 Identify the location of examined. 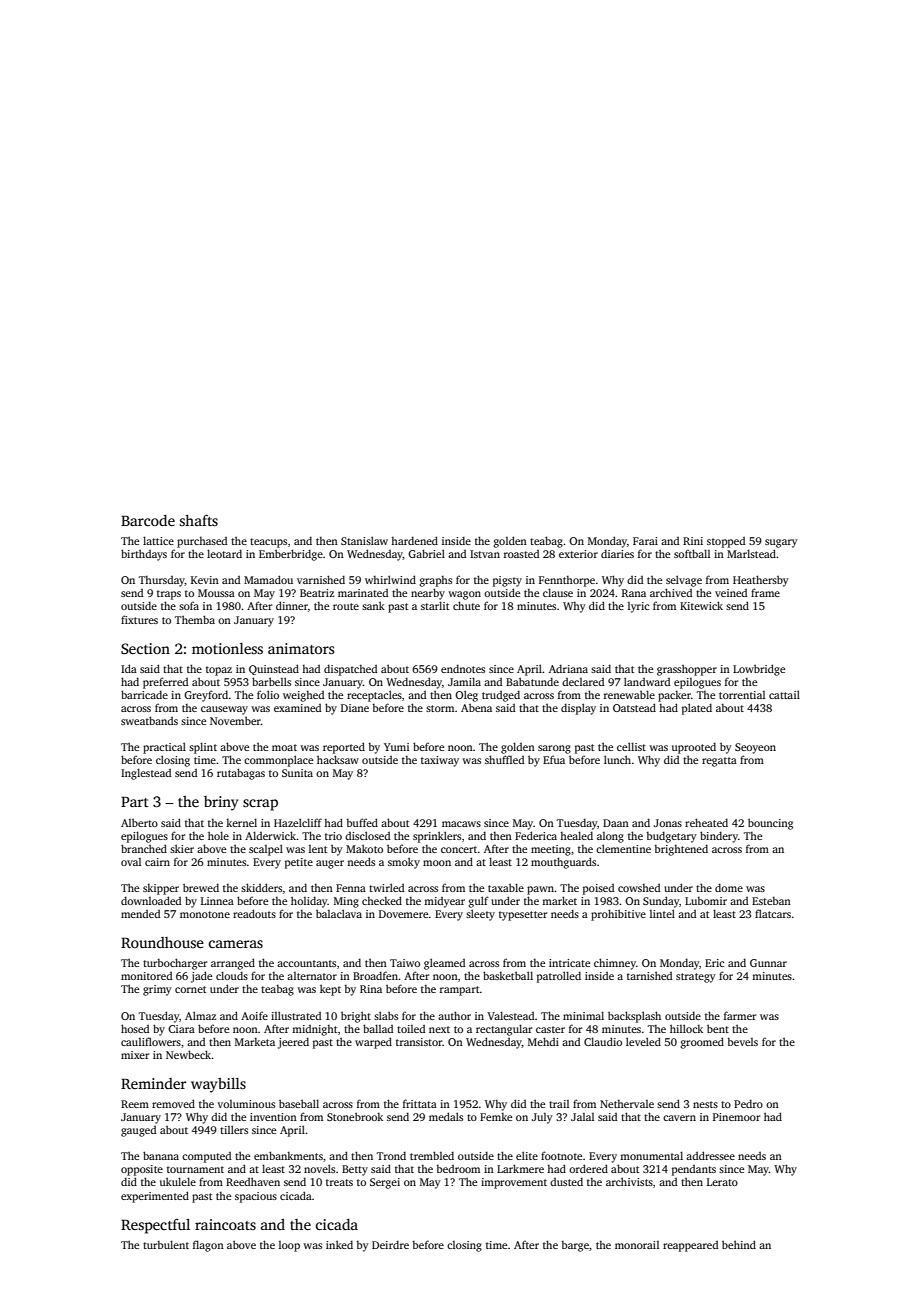
(297, 708).
